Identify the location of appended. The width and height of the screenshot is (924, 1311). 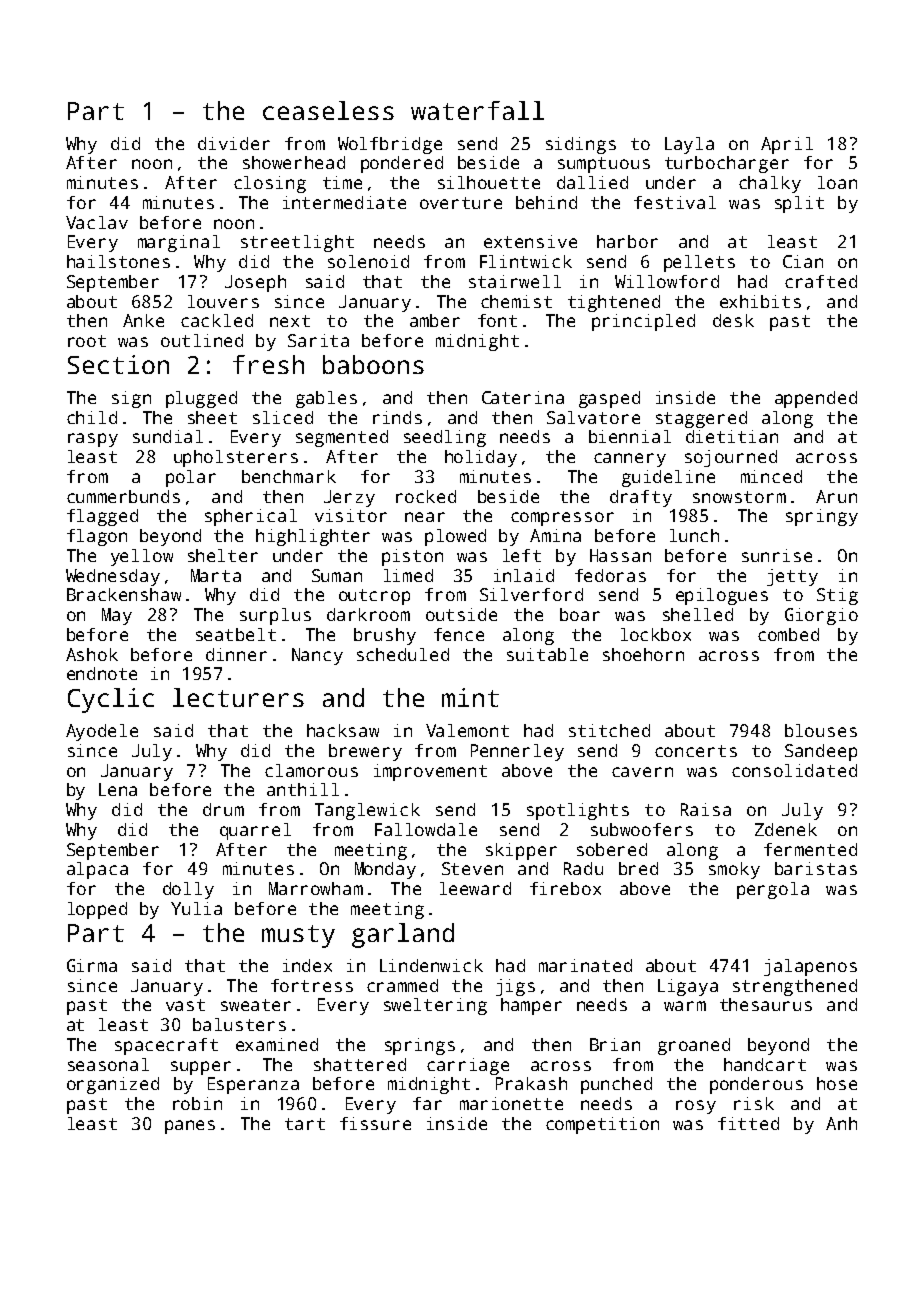
(816, 399).
